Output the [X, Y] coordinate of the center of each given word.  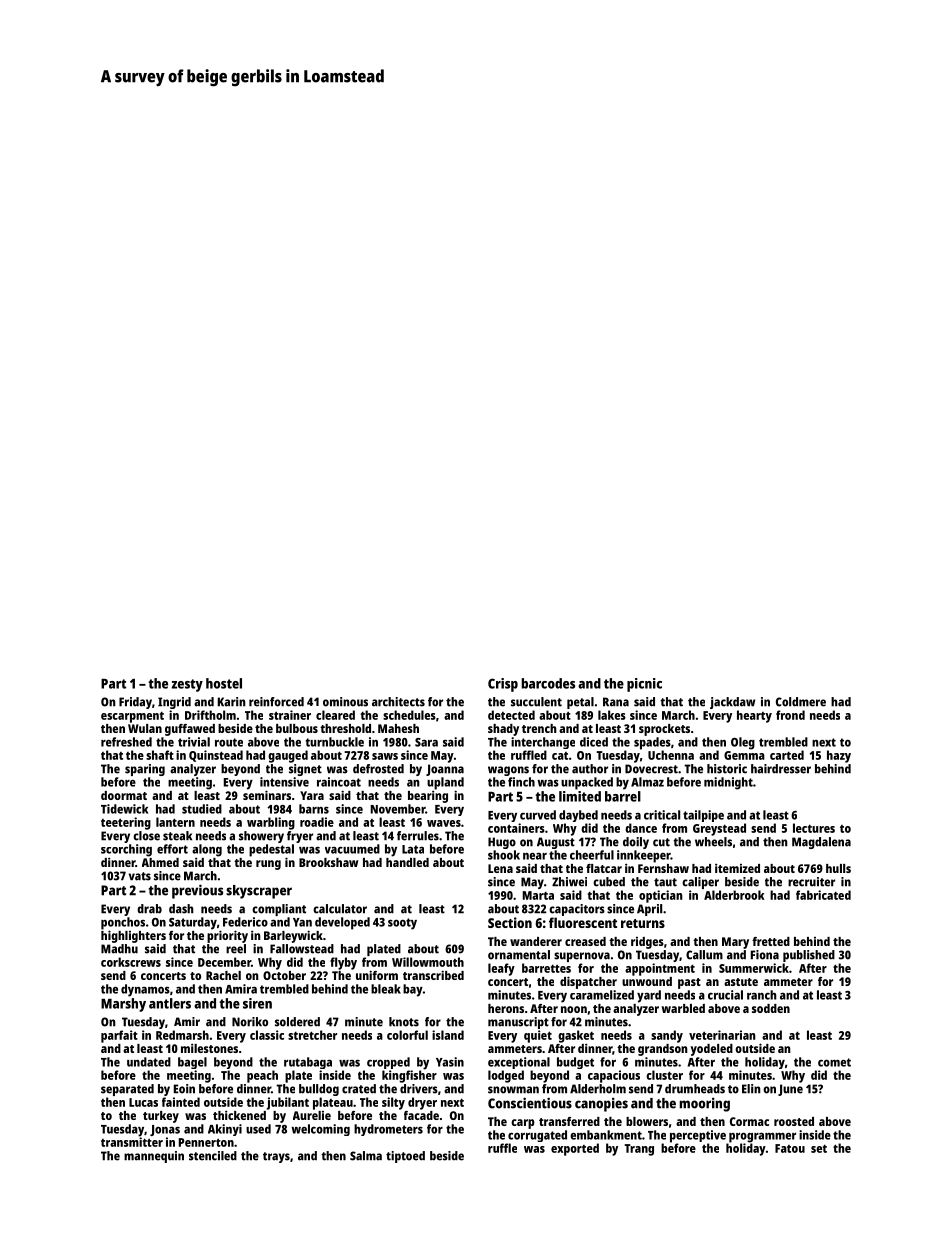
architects [398, 702]
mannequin [154, 1157]
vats [140, 876]
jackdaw [732, 703]
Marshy [123, 1005]
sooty [402, 924]
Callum [704, 955]
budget [575, 1063]
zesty [187, 685]
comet [834, 1062]
